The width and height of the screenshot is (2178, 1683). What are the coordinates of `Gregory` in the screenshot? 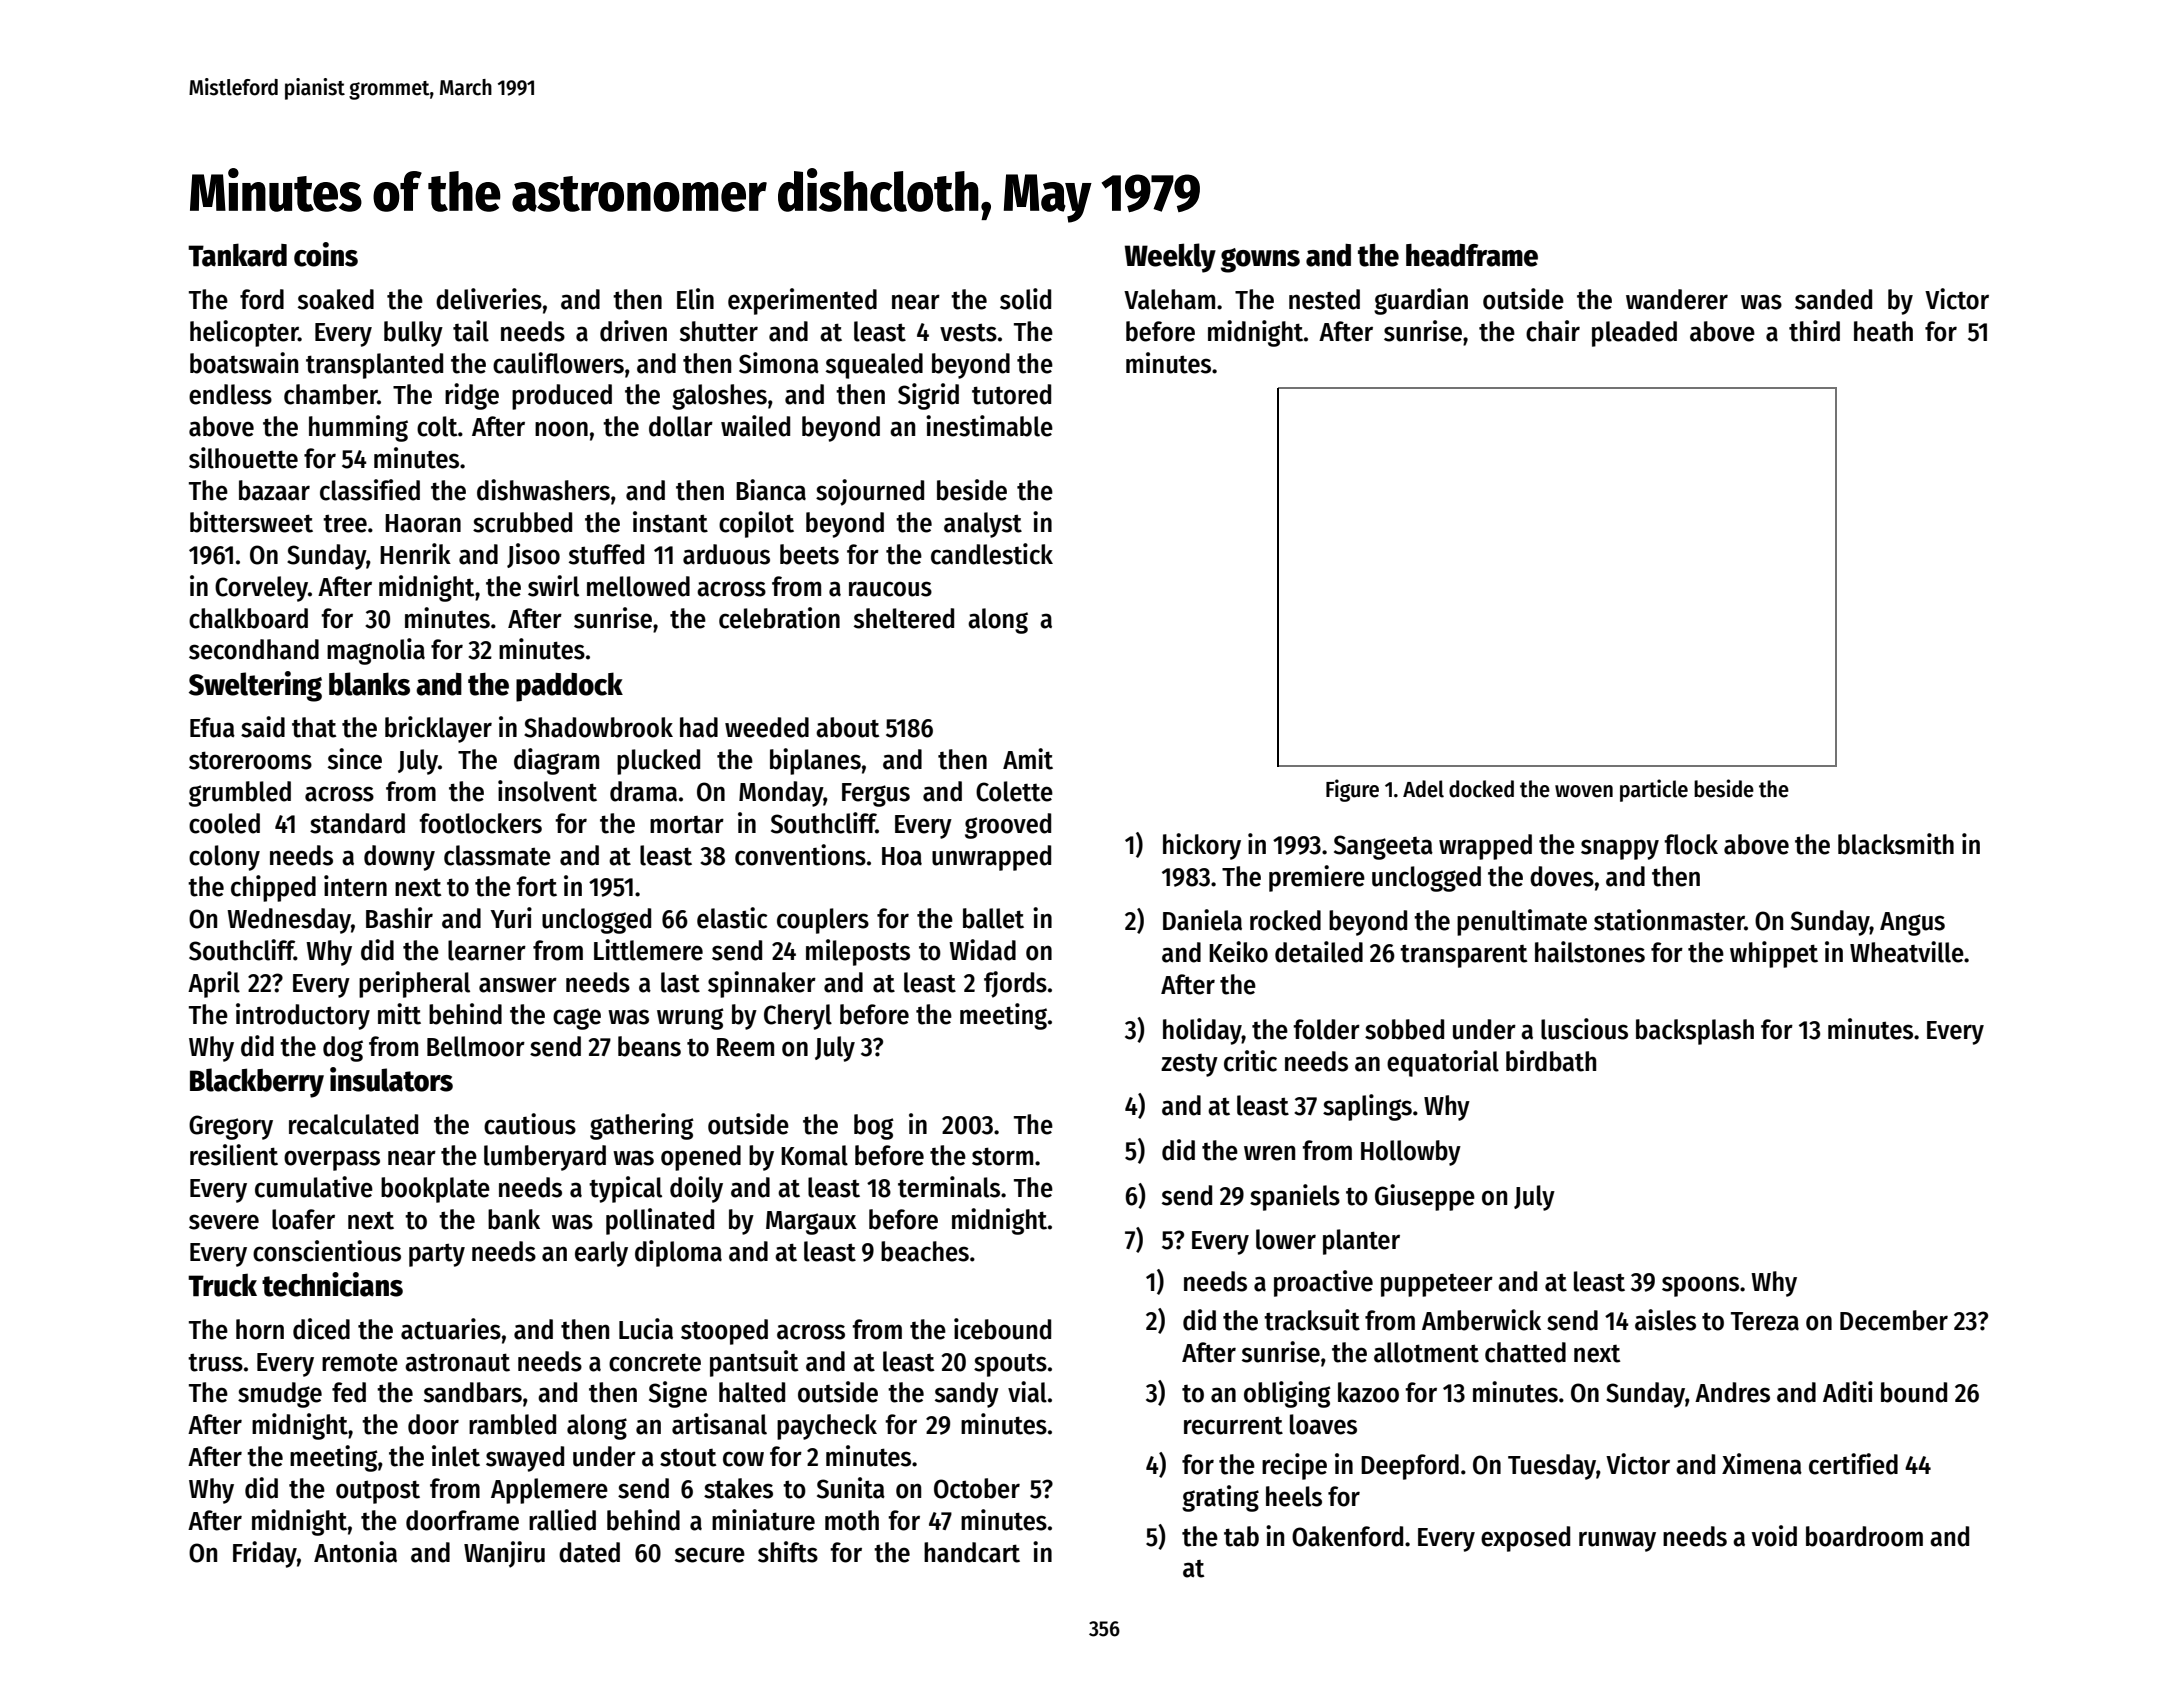 It's located at (231, 1127).
